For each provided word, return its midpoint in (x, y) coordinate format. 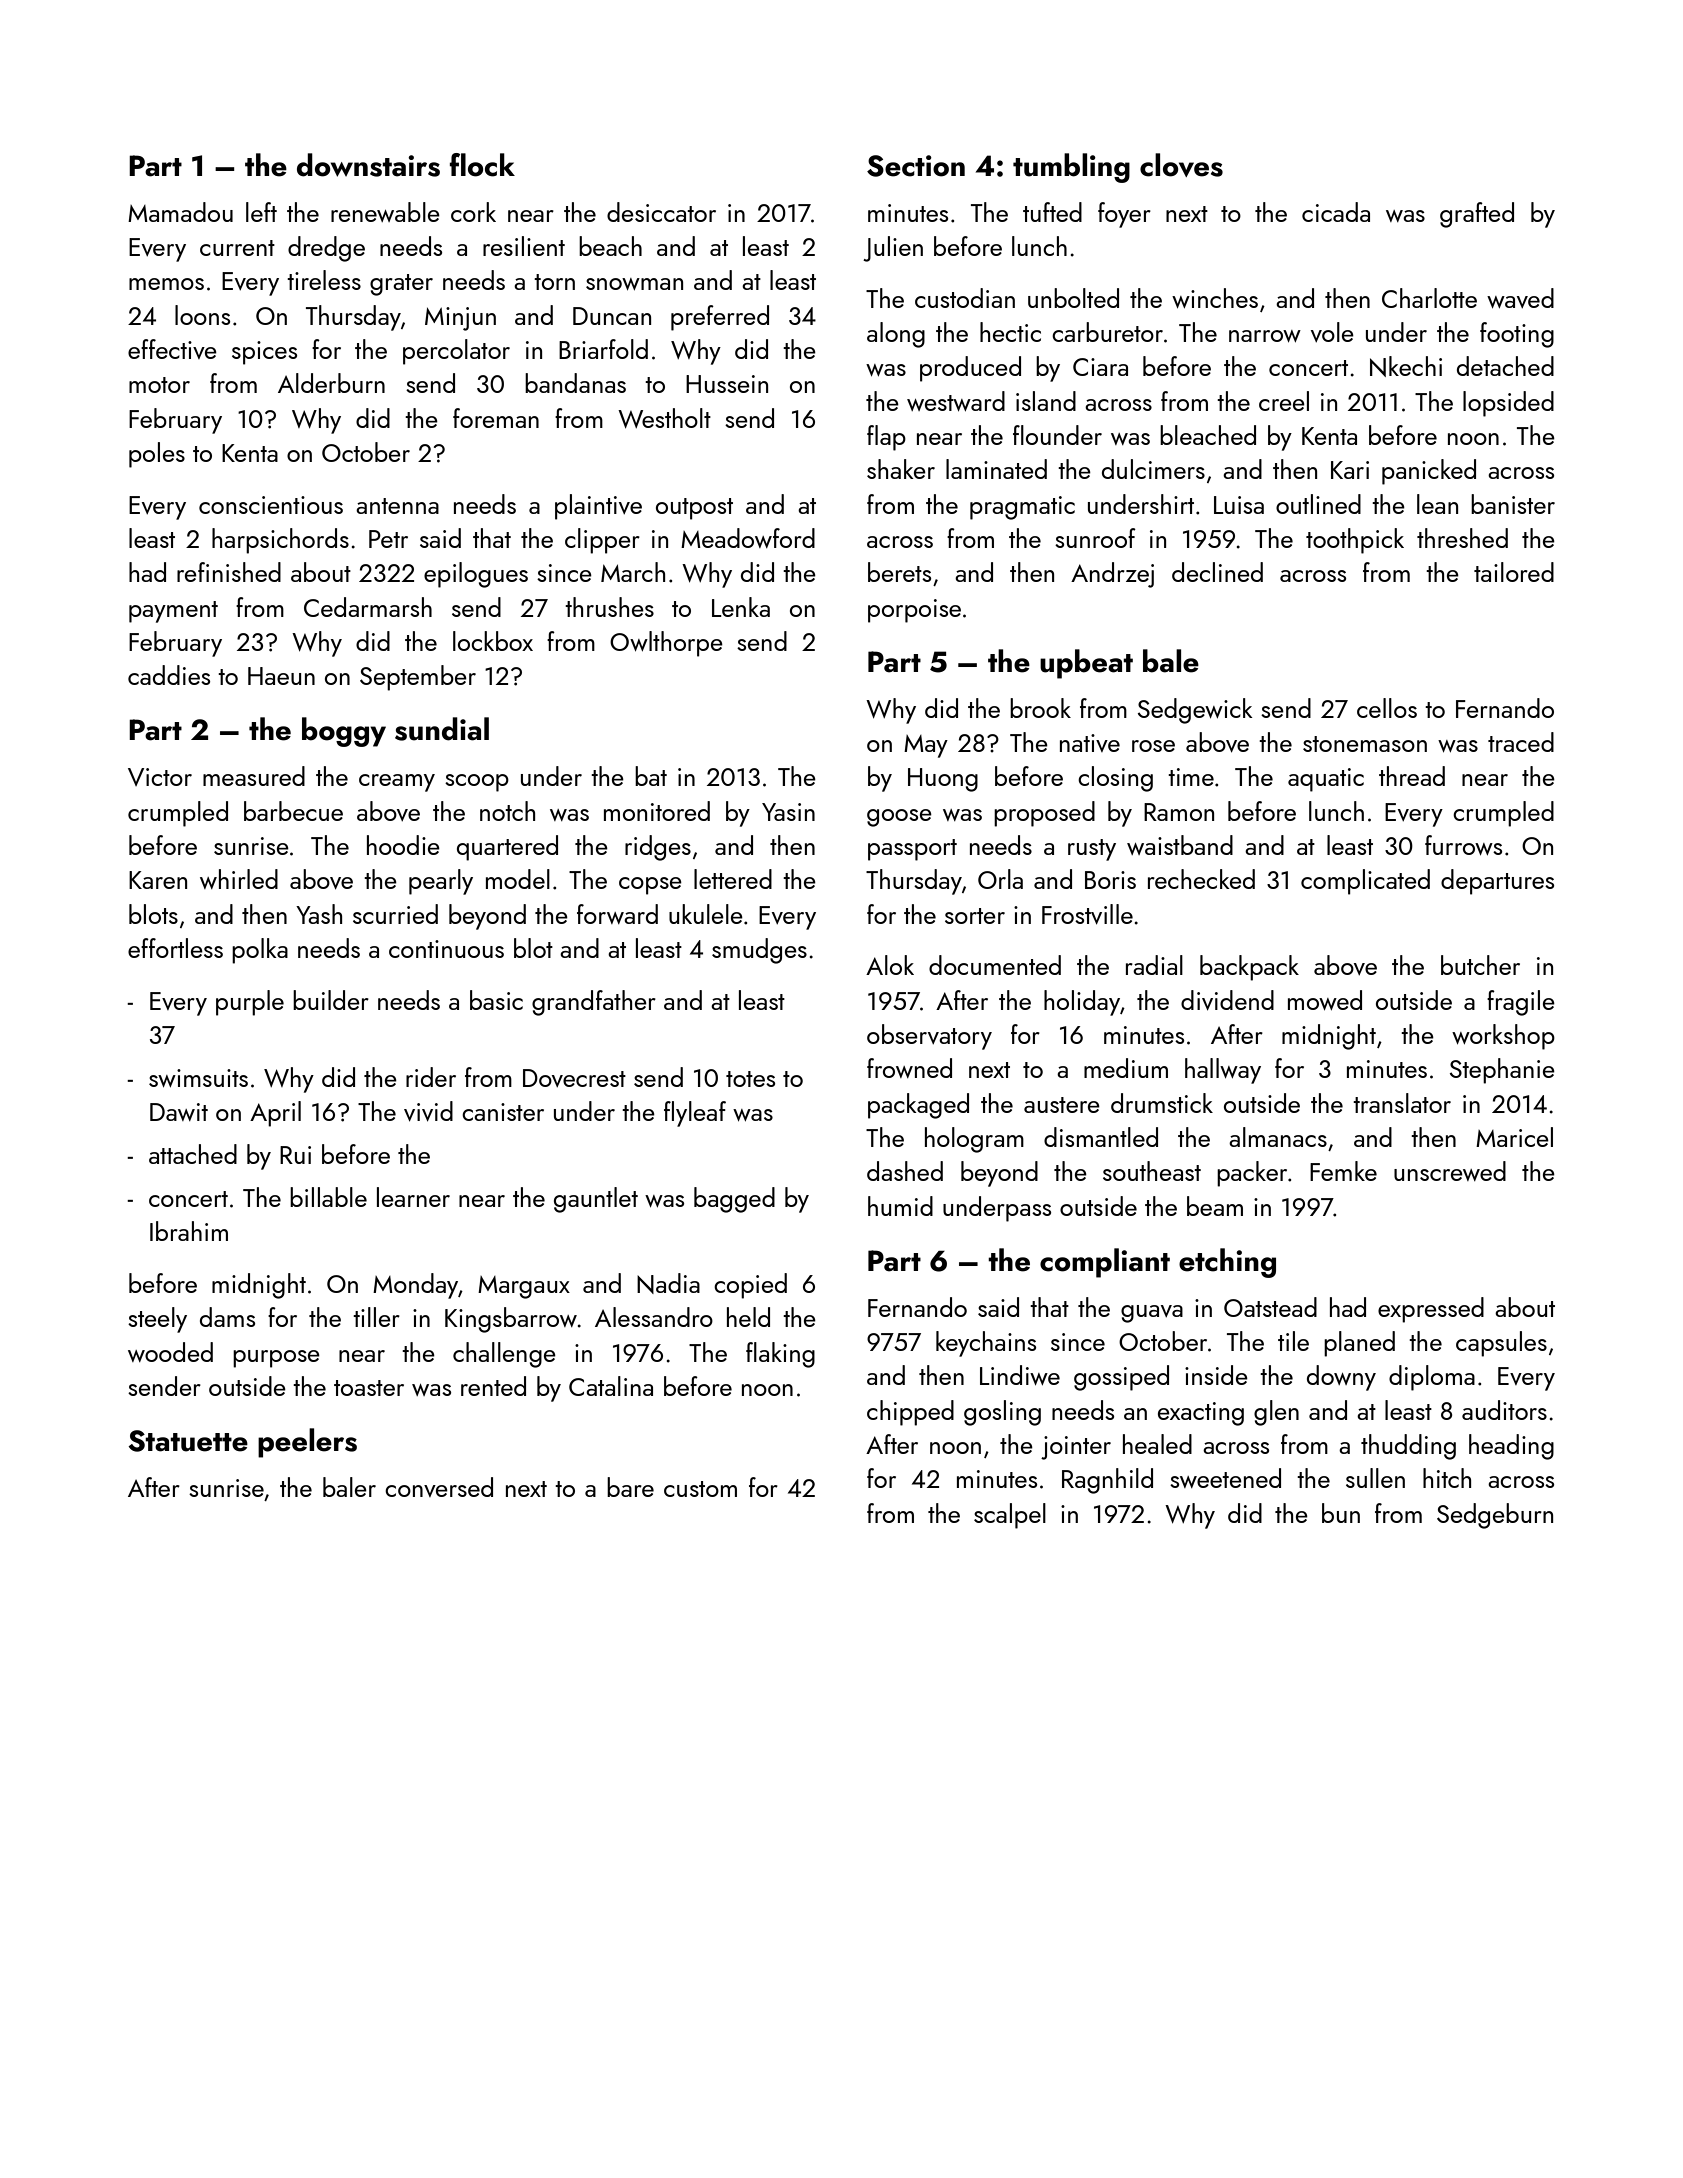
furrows (1463, 845)
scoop (477, 783)
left (261, 212)
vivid (428, 1111)
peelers (307, 1443)
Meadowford (748, 538)
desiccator (661, 212)
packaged (918, 1106)
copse (650, 886)
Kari (1350, 470)
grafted (1477, 215)
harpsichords (280, 541)
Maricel (1514, 1137)
